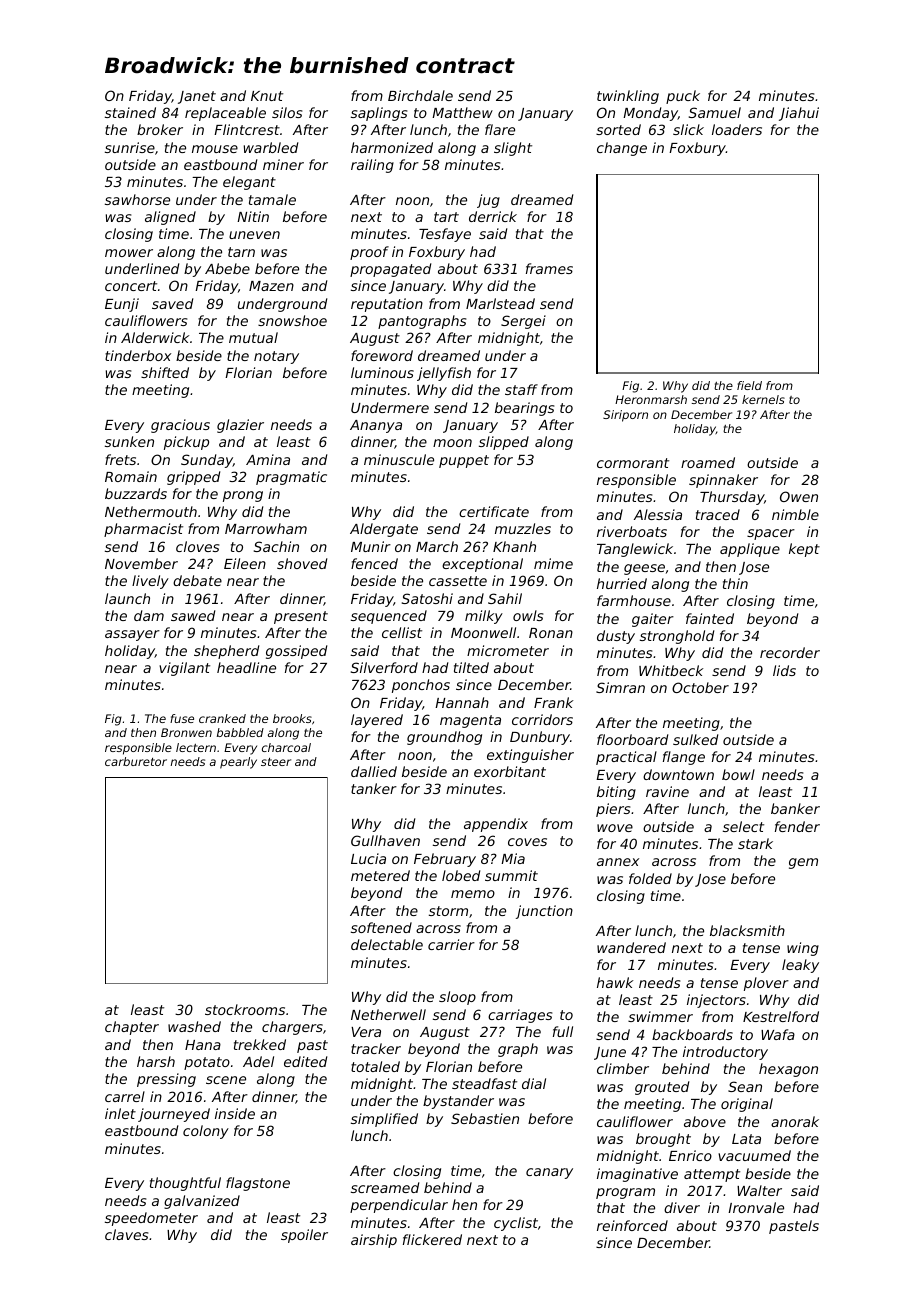 Image resolution: width=924 pixels, height=1308 pixels. What do you see at coordinates (283, 164) in the image?
I see `miner` at bounding box center [283, 164].
